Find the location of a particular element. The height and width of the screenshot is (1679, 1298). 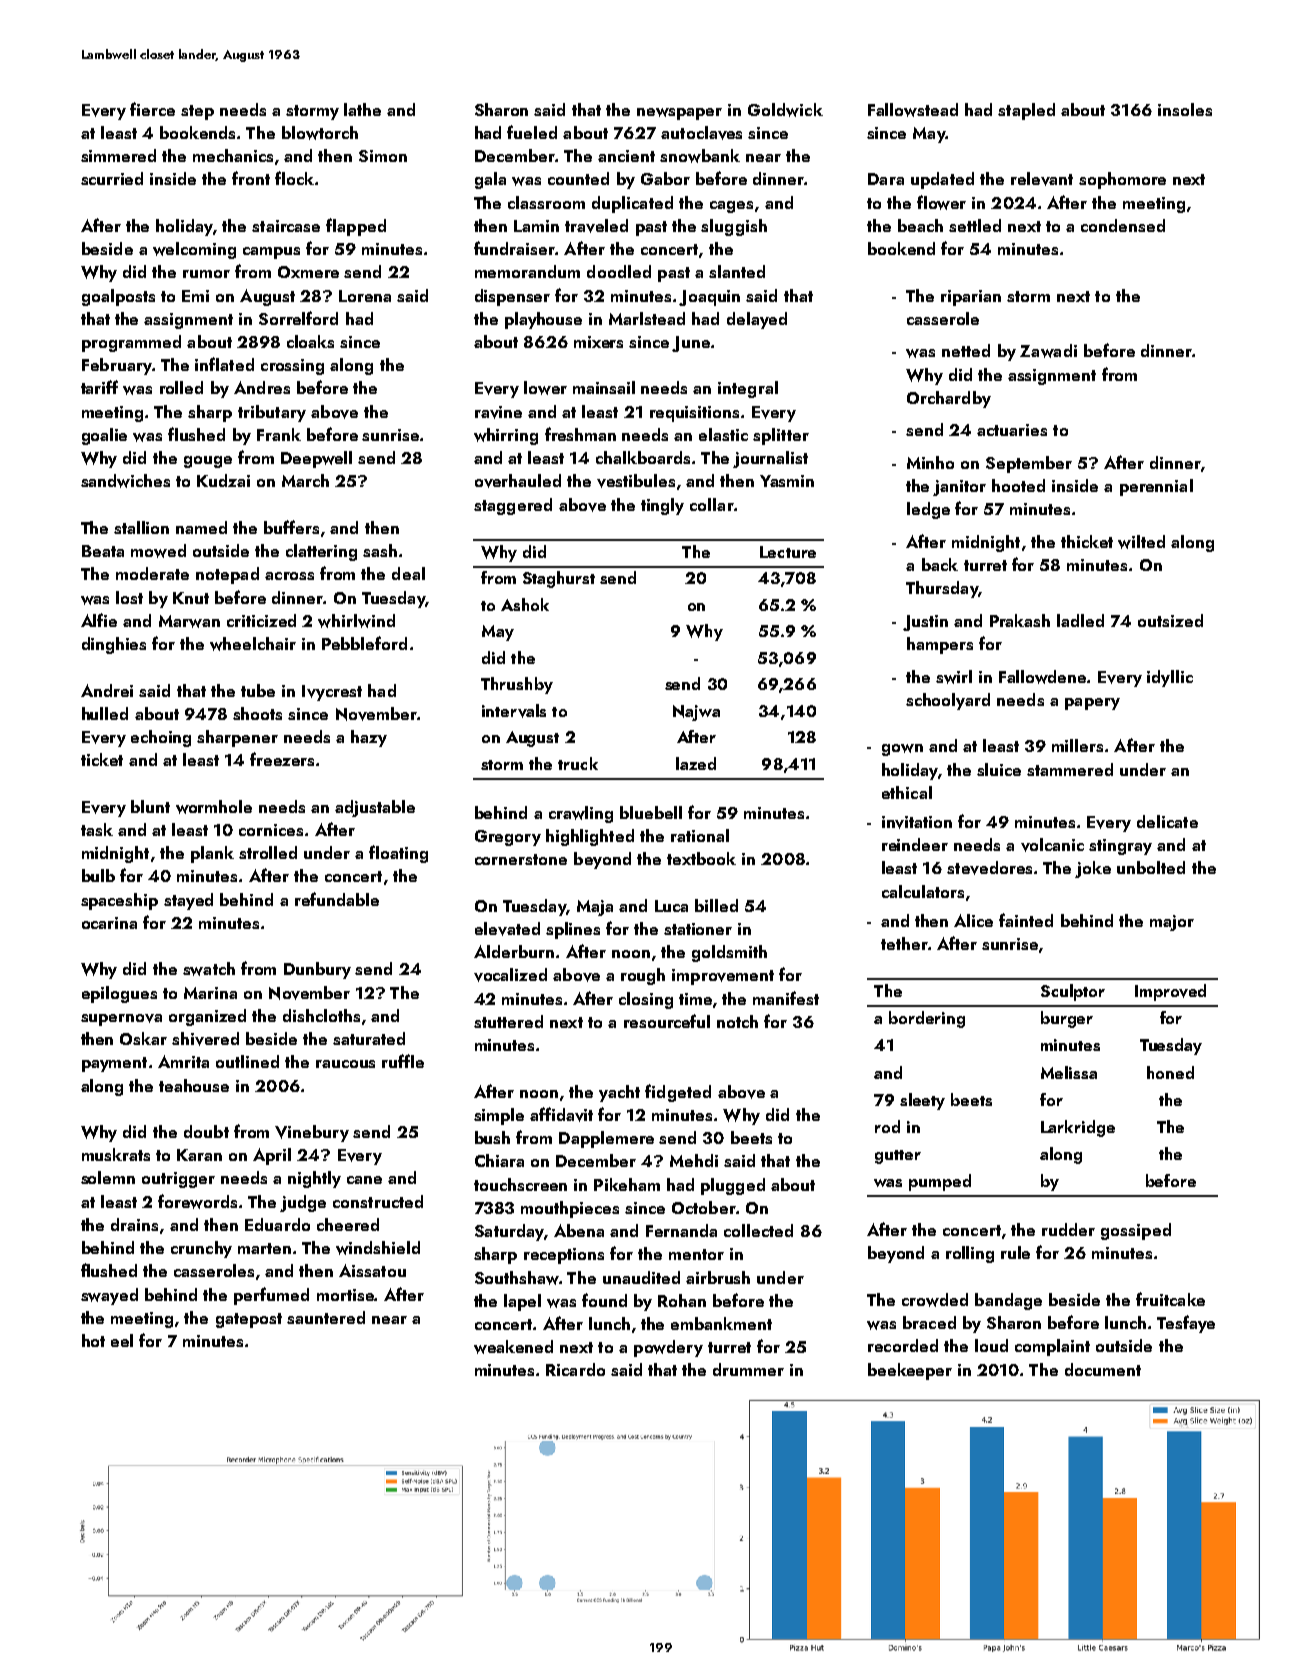

simmered is located at coordinates (118, 155).
